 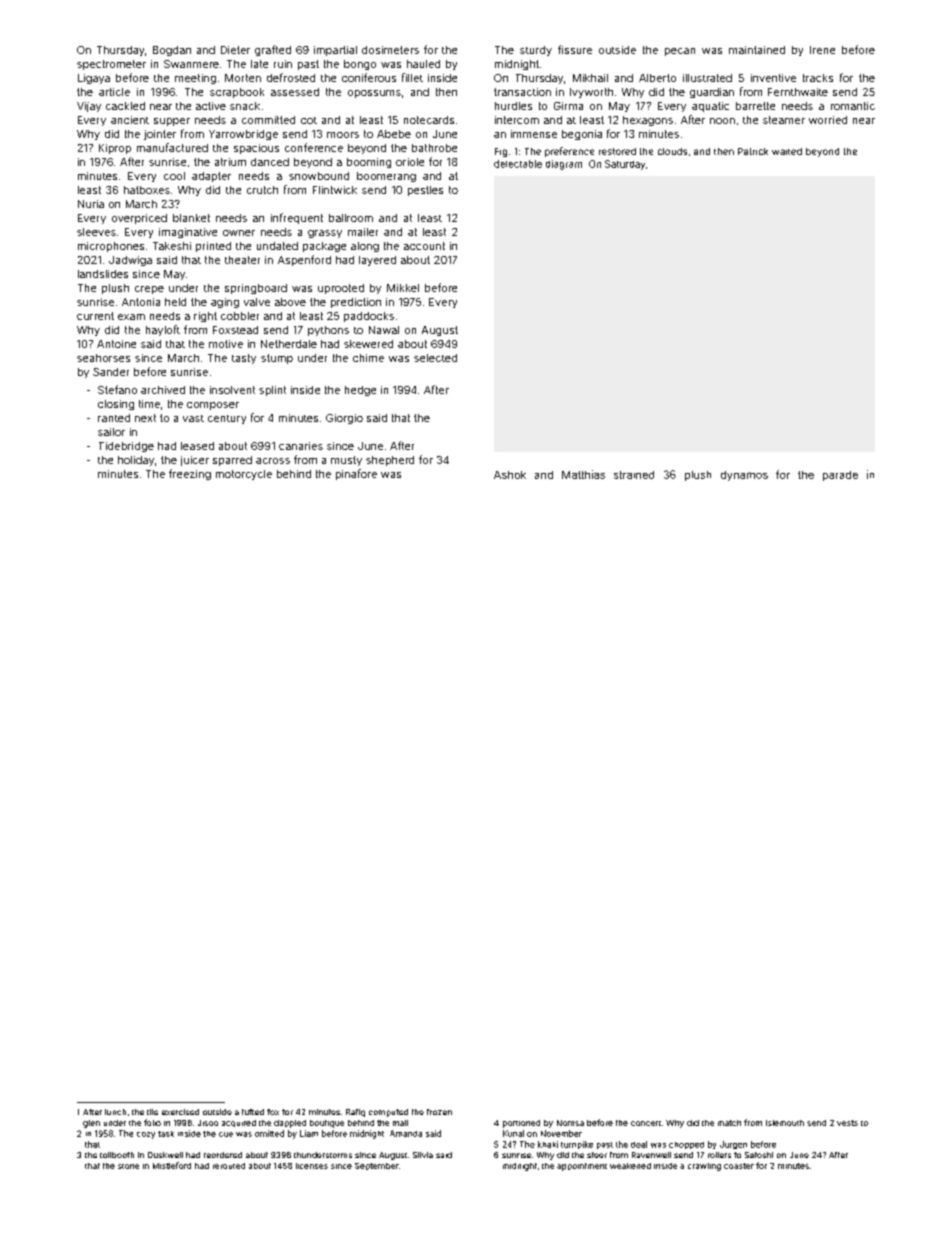 What do you see at coordinates (634, 475) in the page?
I see `strained` at bounding box center [634, 475].
